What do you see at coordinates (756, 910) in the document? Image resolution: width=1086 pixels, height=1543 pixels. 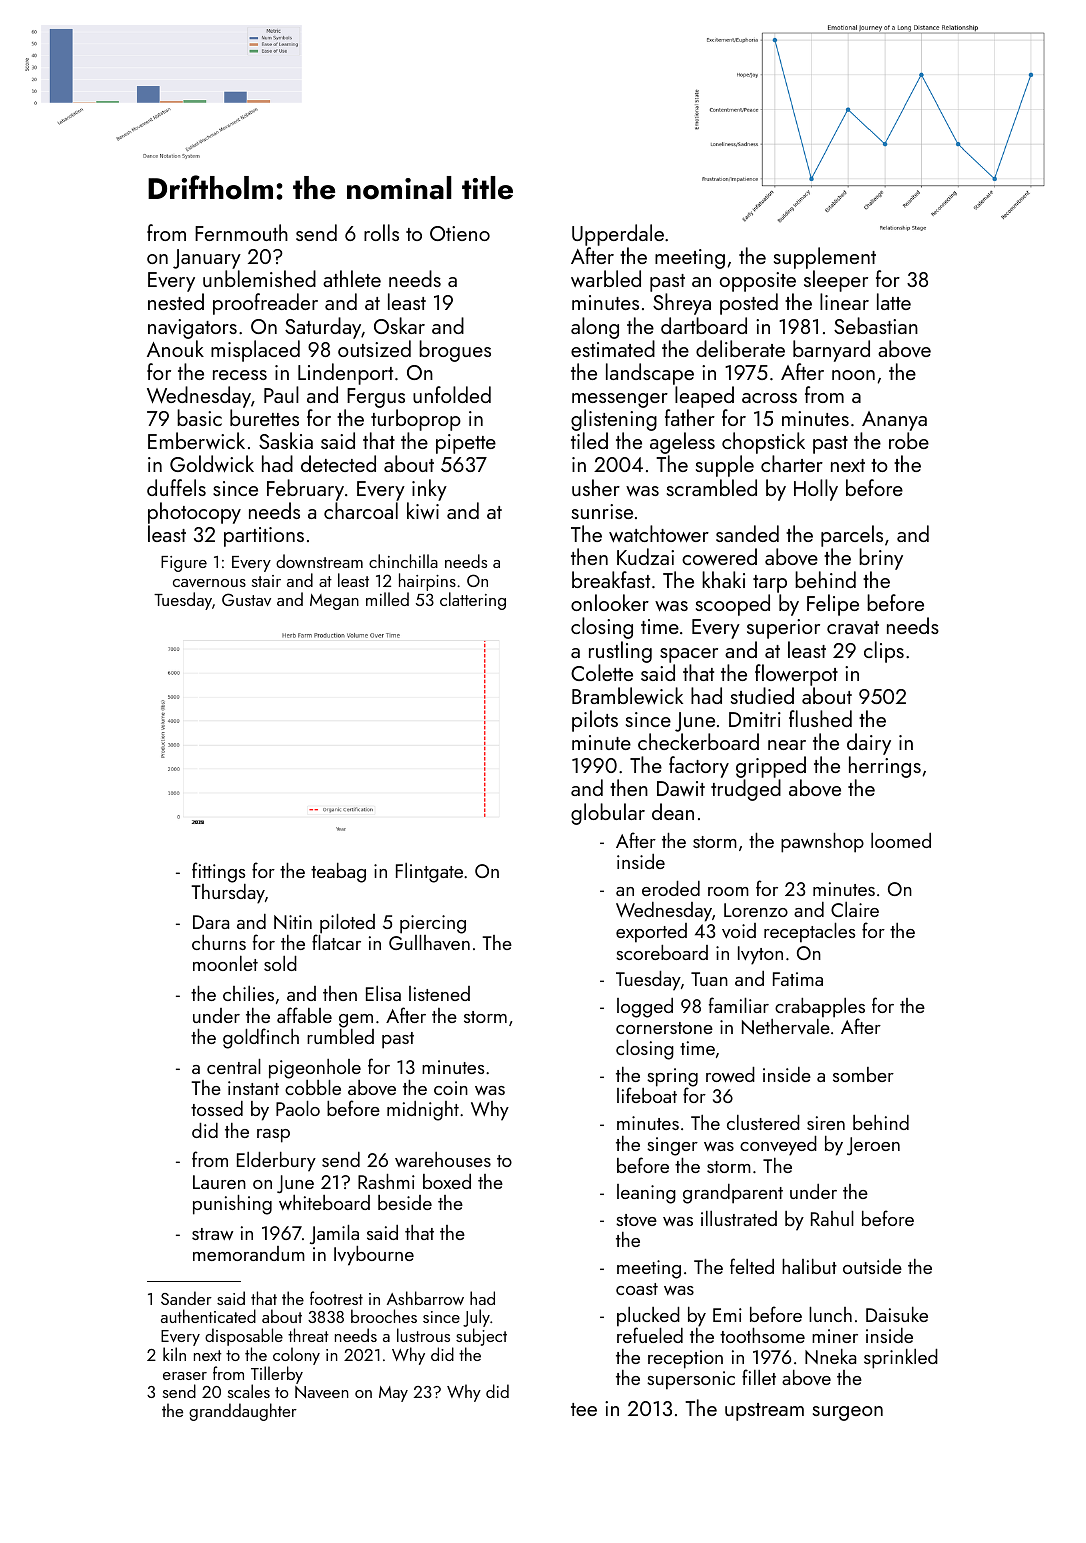 I see `Lorenzo` at bounding box center [756, 910].
